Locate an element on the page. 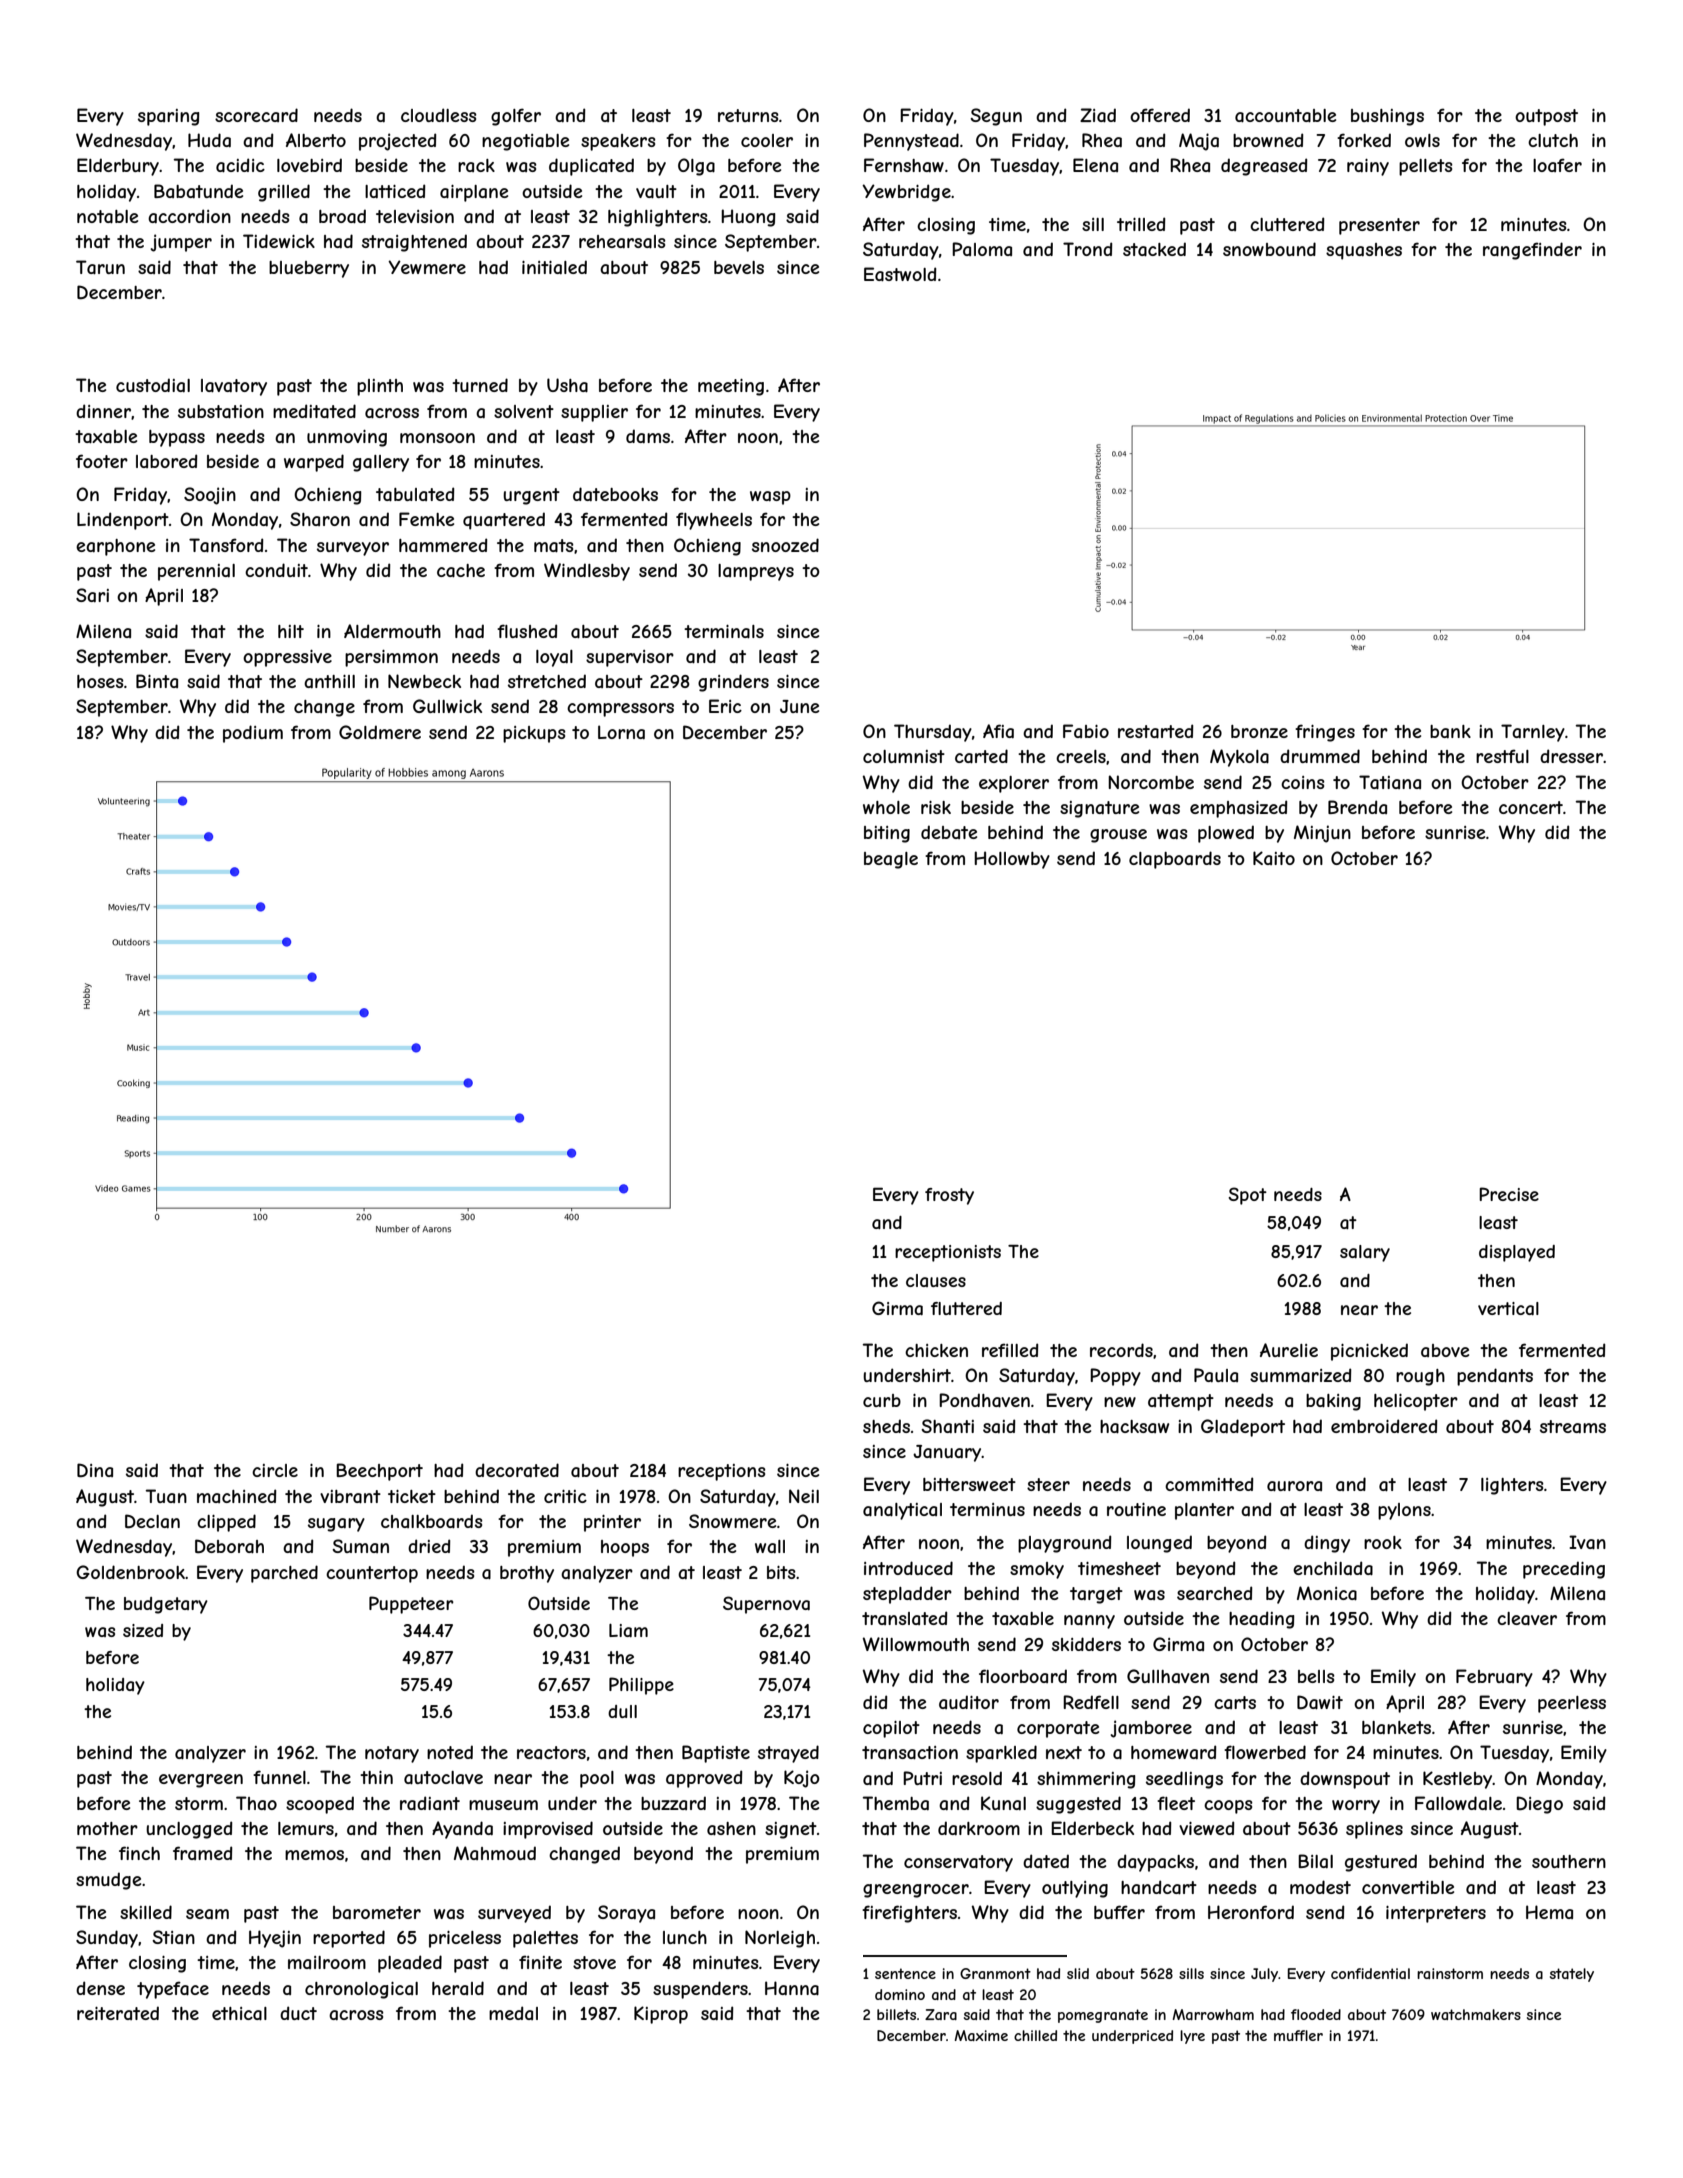 The width and height of the image is (1683, 2178). terminals is located at coordinates (724, 632).
